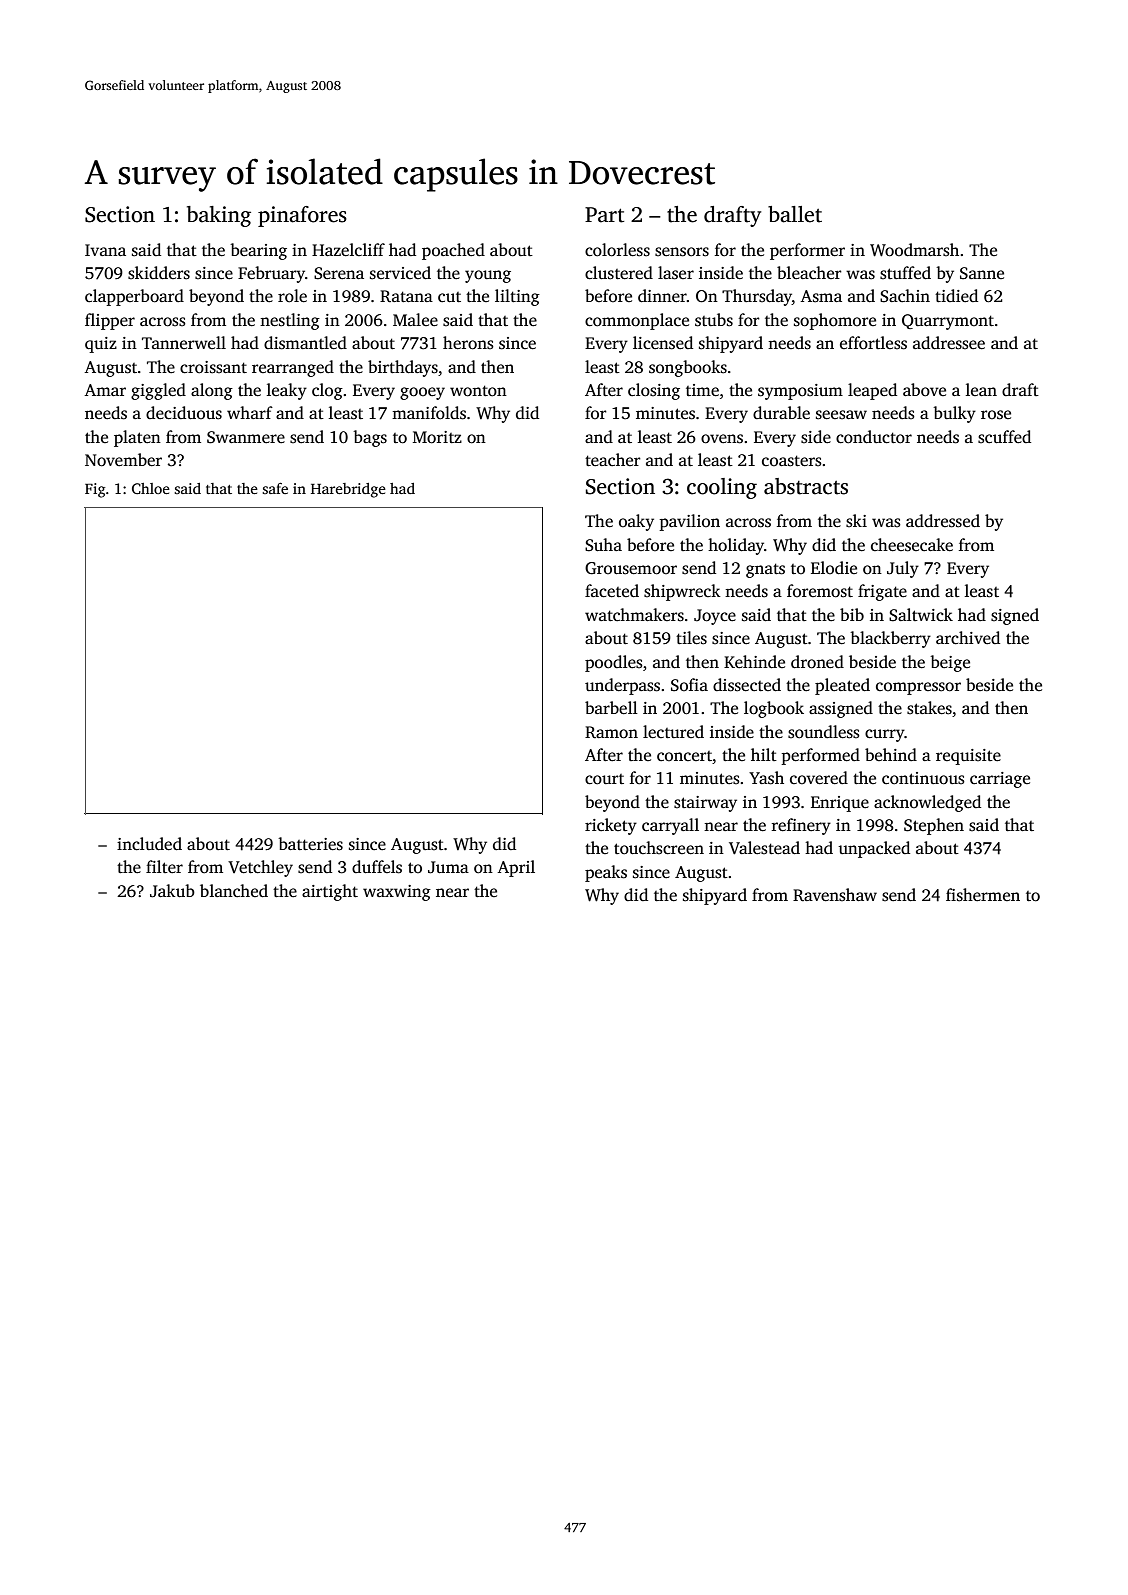 This screenshot has width=1128, height=1595. I want to click on barbell, so click(611, 708).
